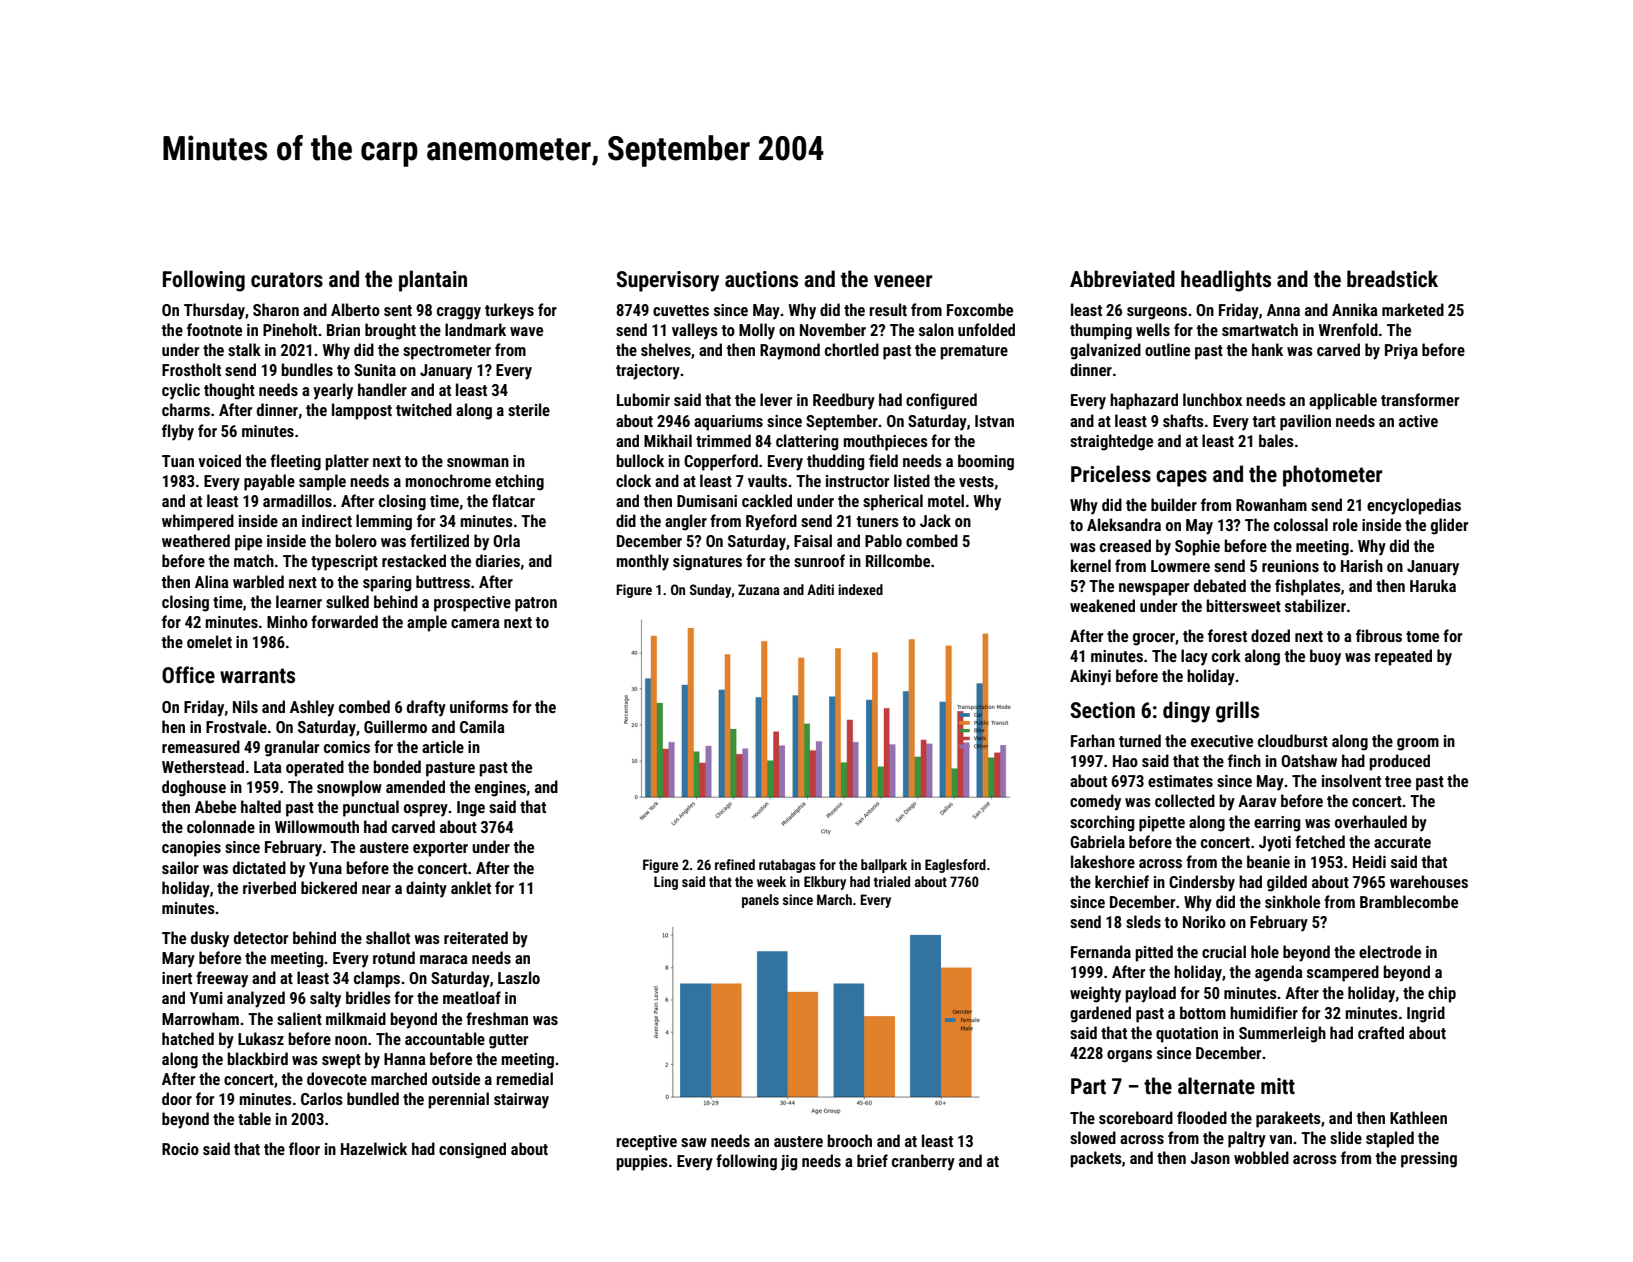 The width and height of the document is (1633, 1262). I want to click on veneer, so click(903, 281).
